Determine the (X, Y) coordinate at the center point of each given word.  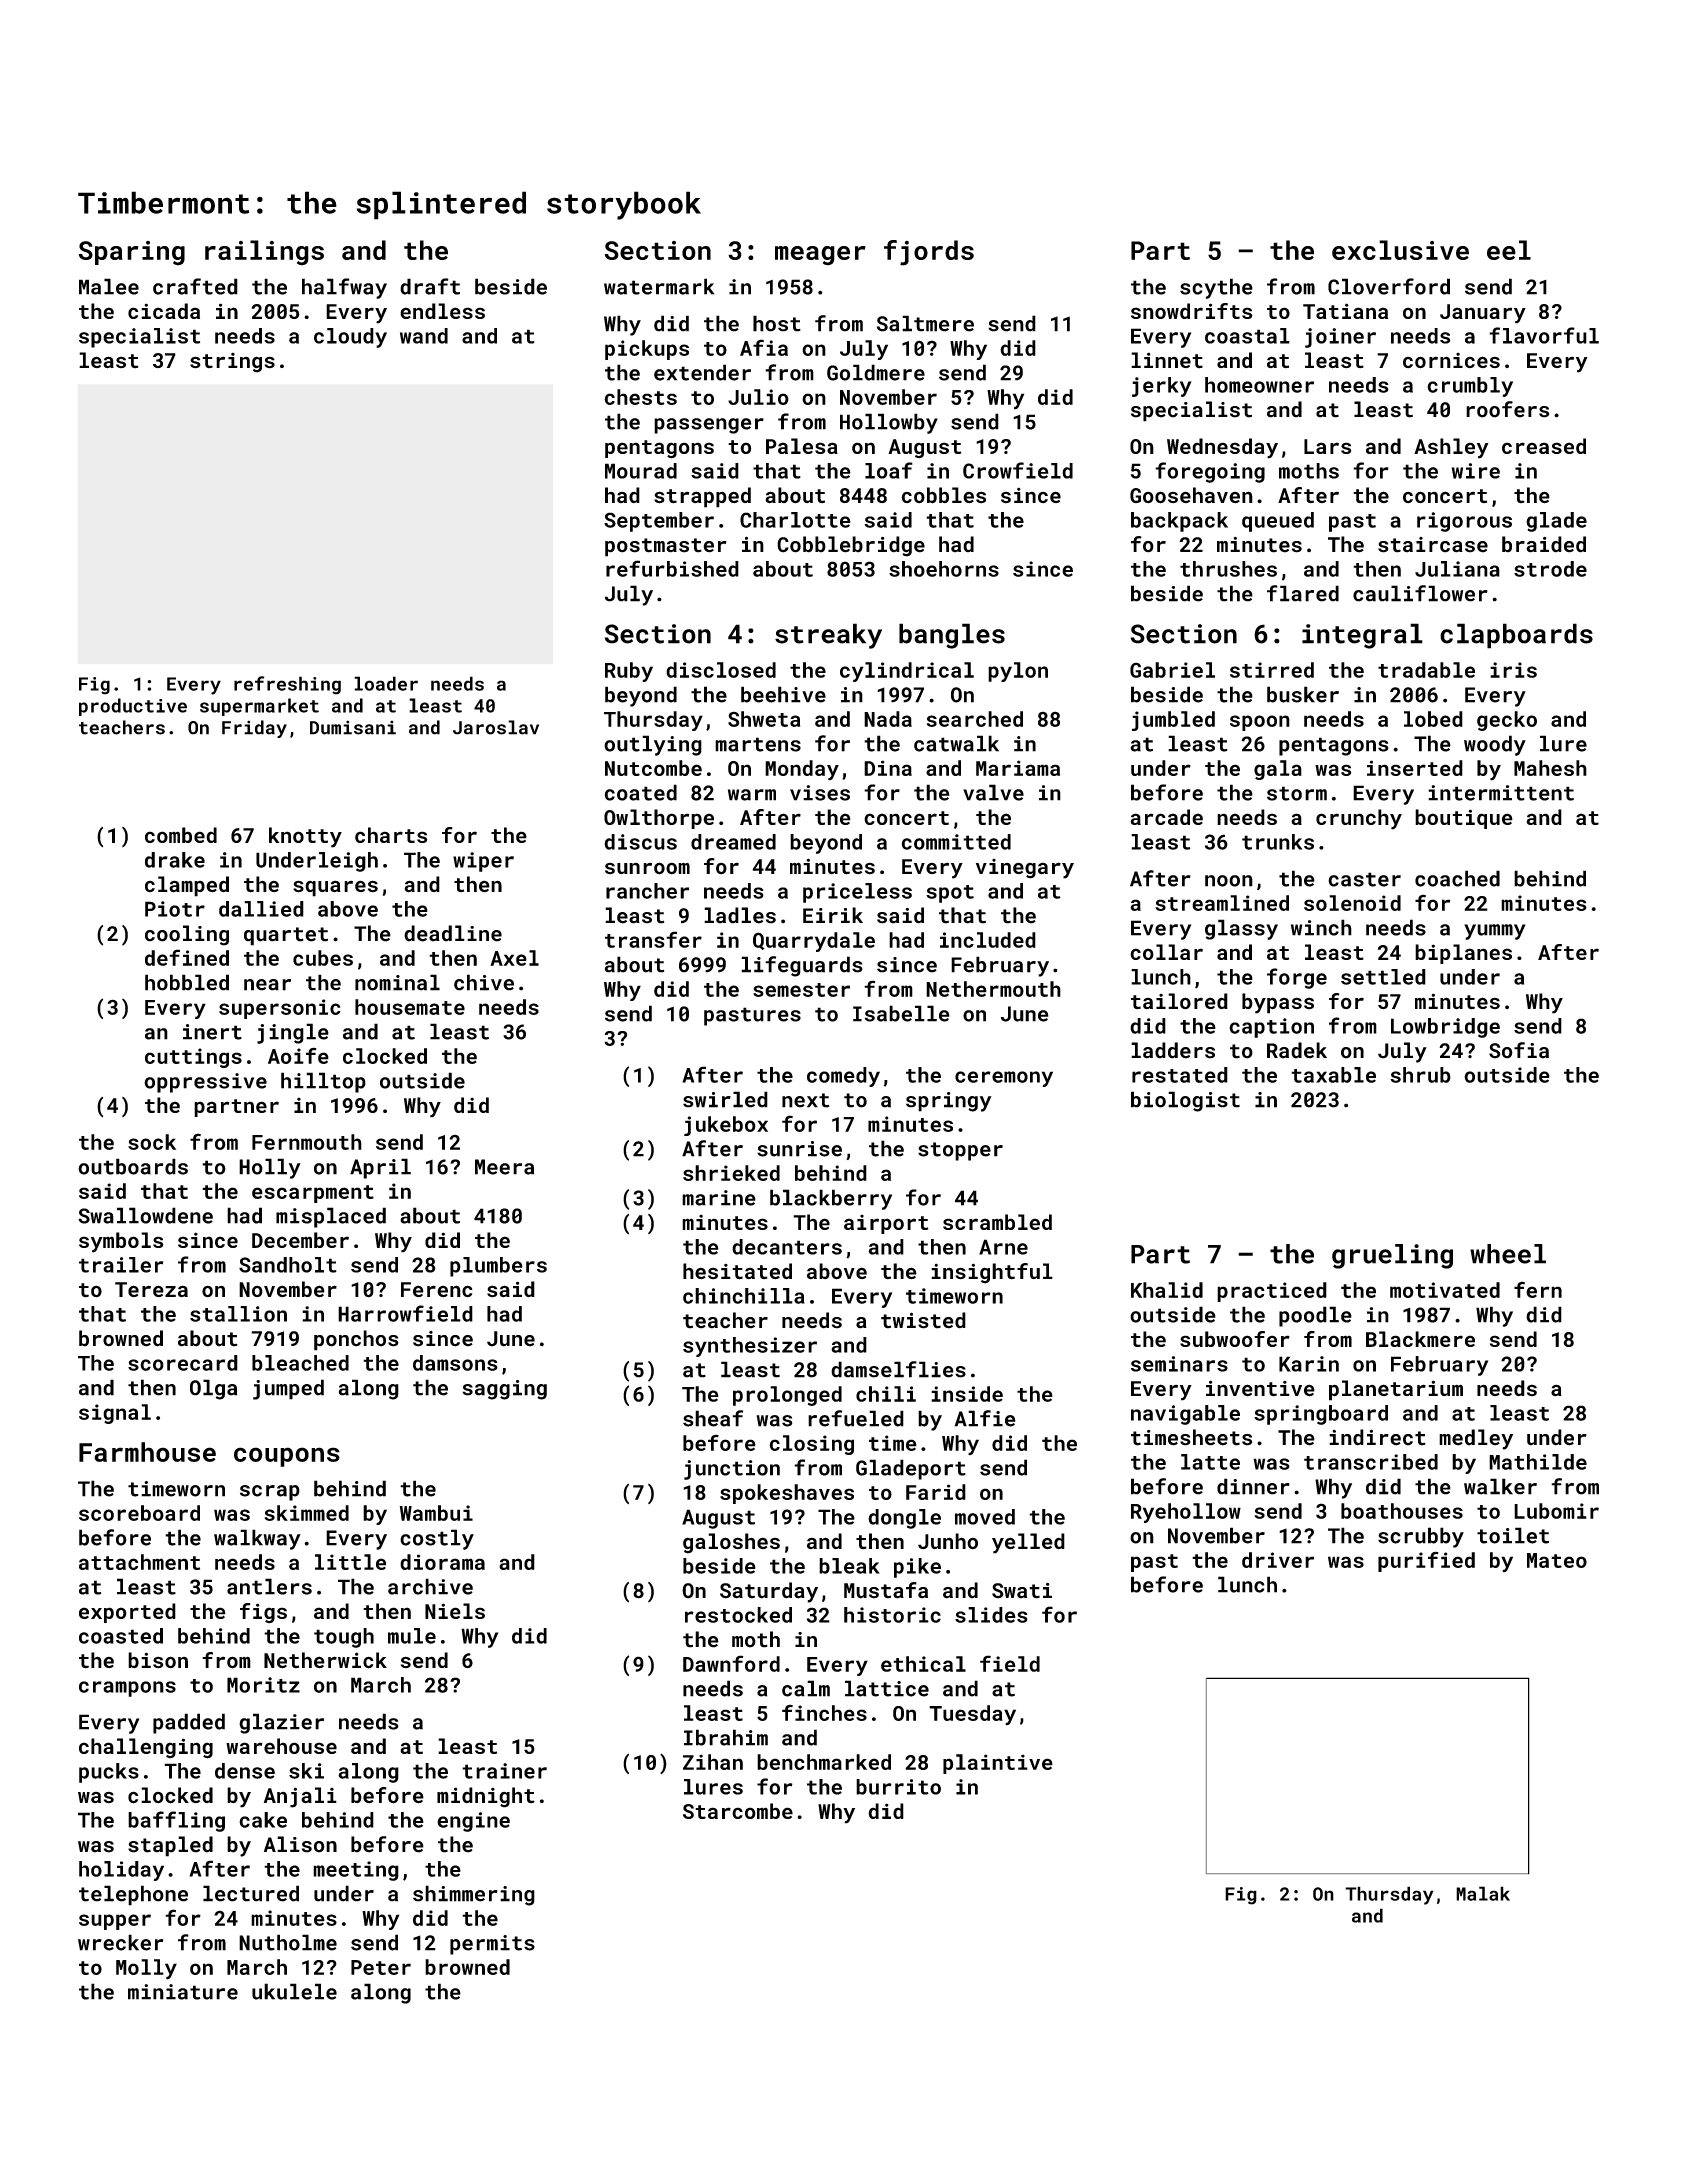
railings (264, 253)
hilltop (323, 1082)
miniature (183, 1992)
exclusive (1400, 250)
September (659, 522)
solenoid (1352, 903)
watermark (659, 286)
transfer (653, 939)
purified (1426, 1561)
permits (492, 1945)
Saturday (769, 1592)
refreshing (287, 685)
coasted (121, 1636)
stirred (1272, 670)
